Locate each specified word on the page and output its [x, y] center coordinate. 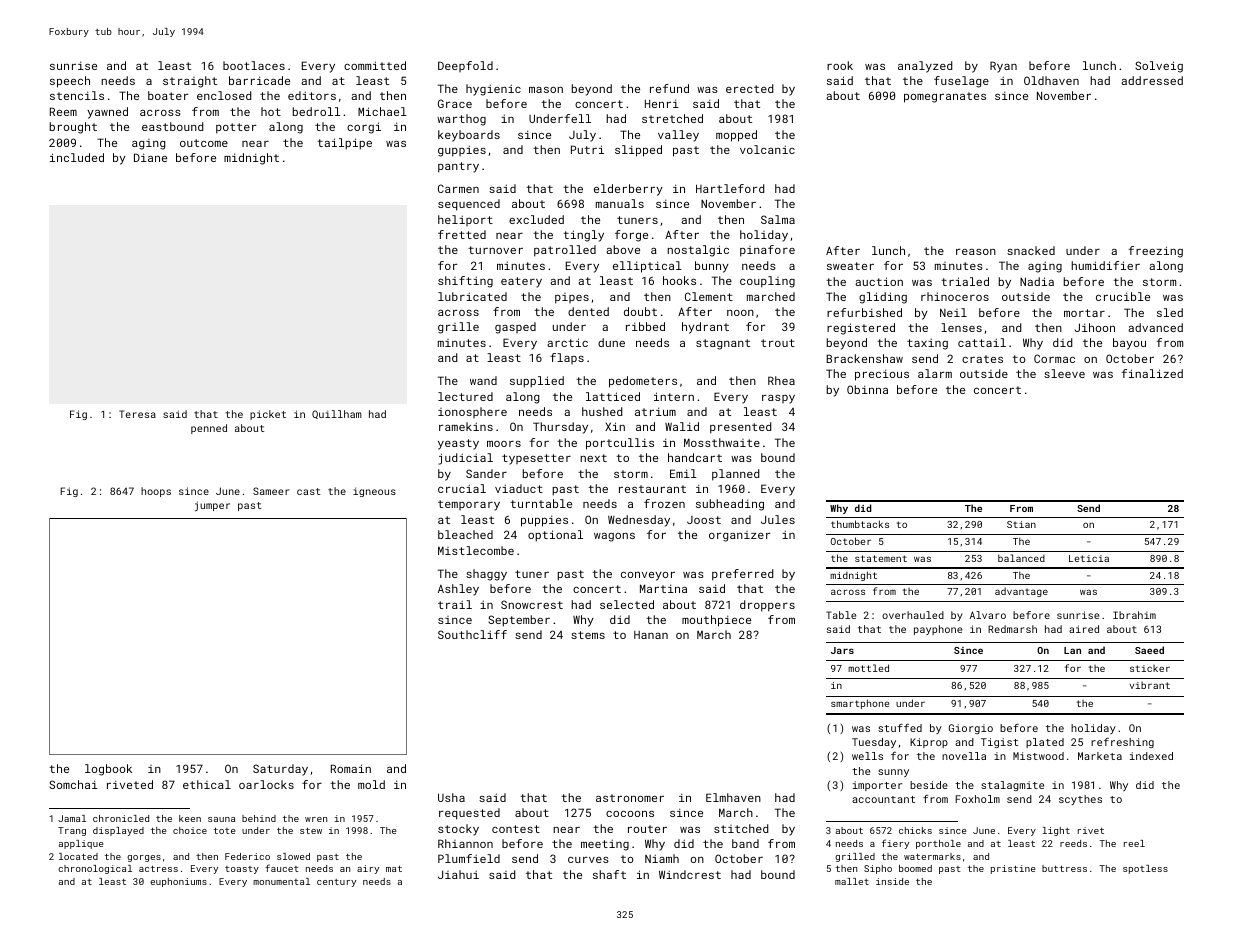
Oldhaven [1051, 80]
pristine [1013, 869]
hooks [679, 280]
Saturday [280, 770]
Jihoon [1095, 327]
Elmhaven [733, 797]
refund [669, 88]
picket [268, 415]
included [77, 157]
